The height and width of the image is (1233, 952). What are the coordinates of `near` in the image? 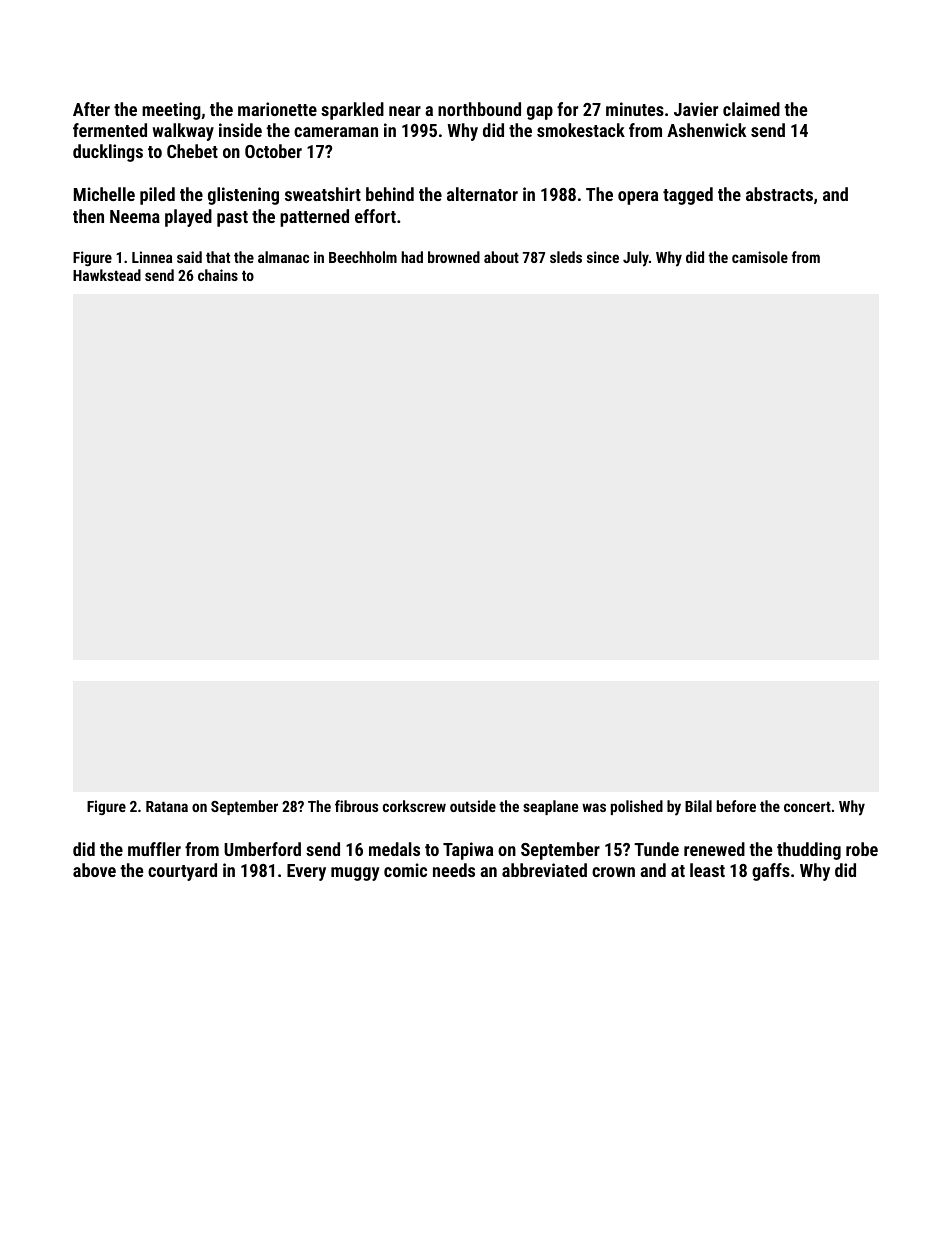 It's located at (405, 111).
